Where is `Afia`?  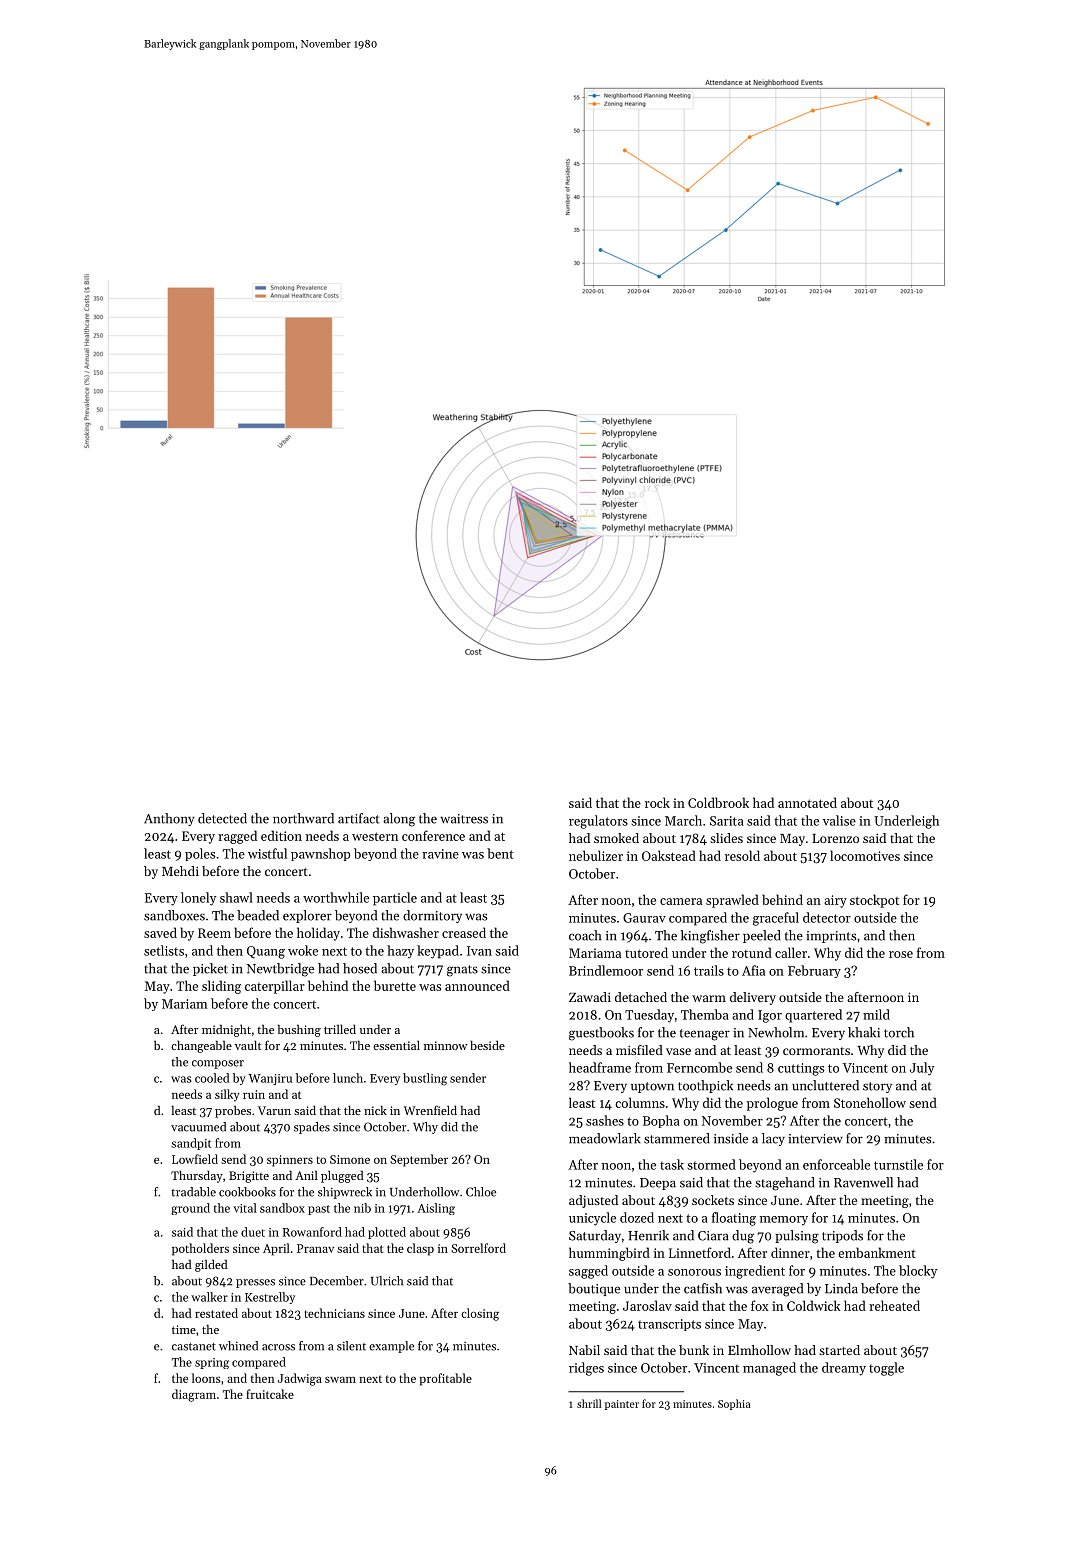 Afia is located at coordinates (753, 970).
